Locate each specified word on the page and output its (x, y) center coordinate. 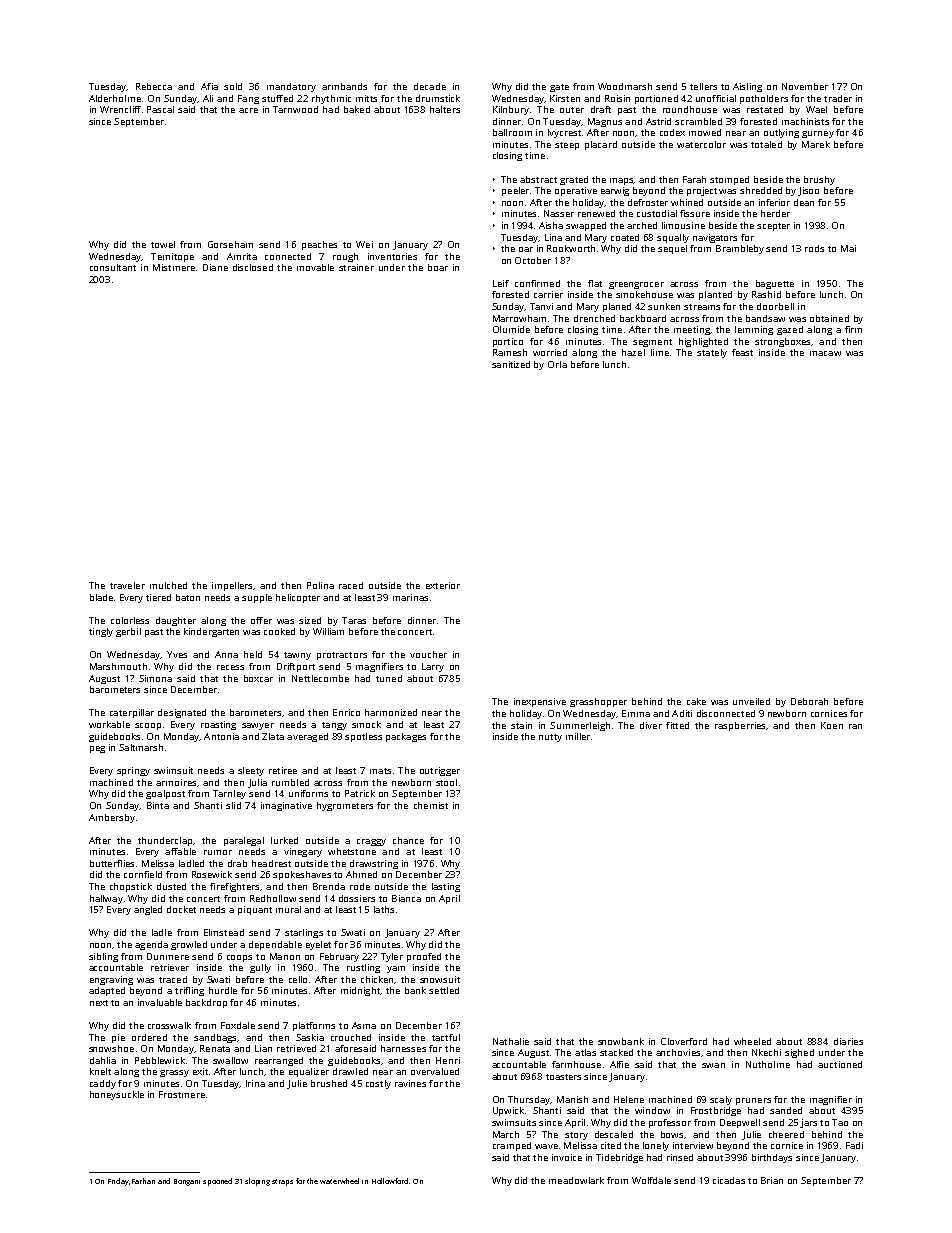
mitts (366, 98)
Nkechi (766, 1052)
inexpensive (540, 702)
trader (838, 98)
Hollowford (390, 1181)
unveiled (751, 701)
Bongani (187, 1182)
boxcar (258, 678)
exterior (443, 585)
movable (315, 267)
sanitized (511, 364)
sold (233, 86)
